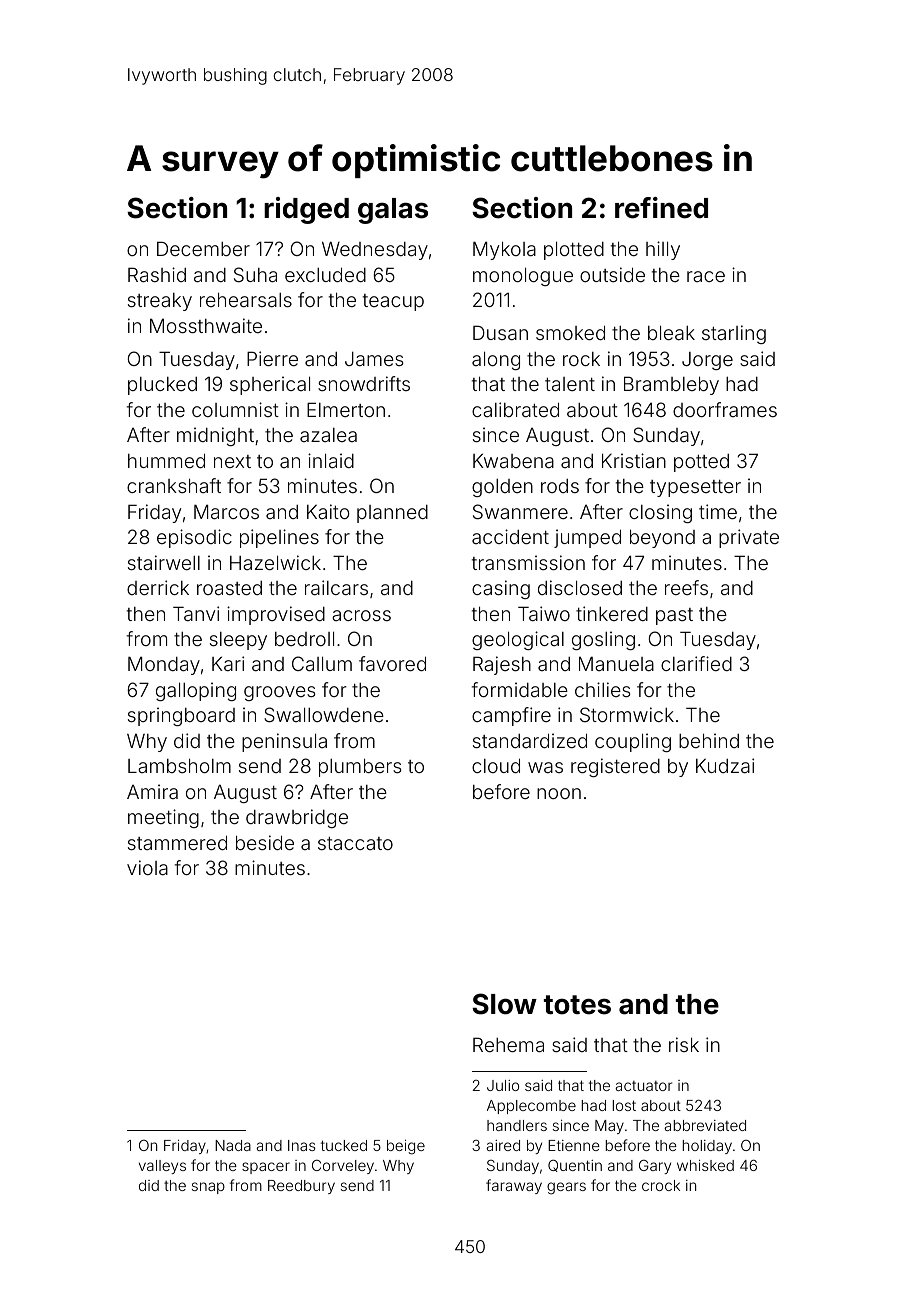 This image has height=1316, width=908. Describe the element at coordinates (306, 210) in the image. I see `ridged` at that location.
